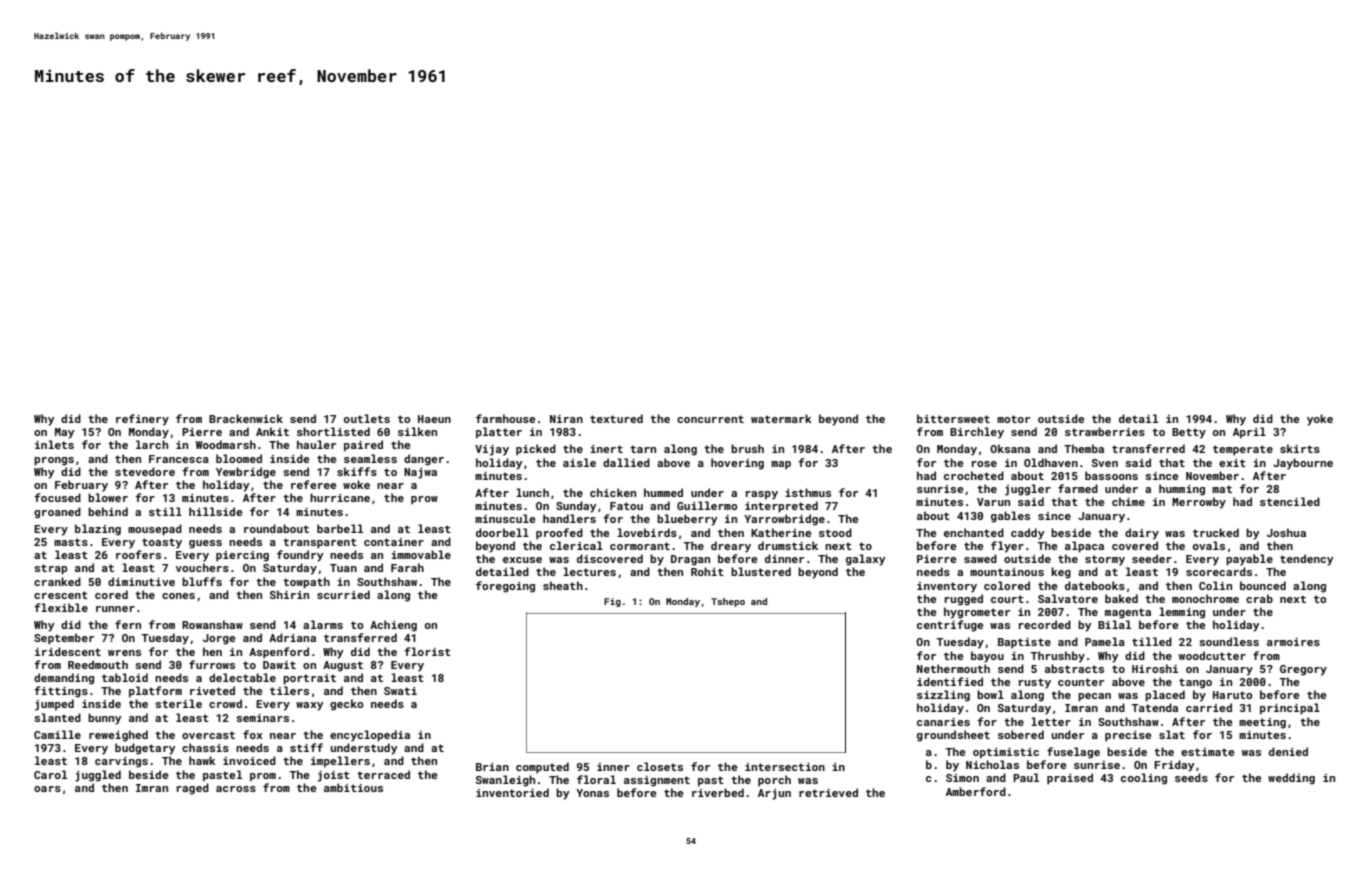  Describe the element at coordinates (353, 787) in the screenshot. I see `ambitious` at that location.
